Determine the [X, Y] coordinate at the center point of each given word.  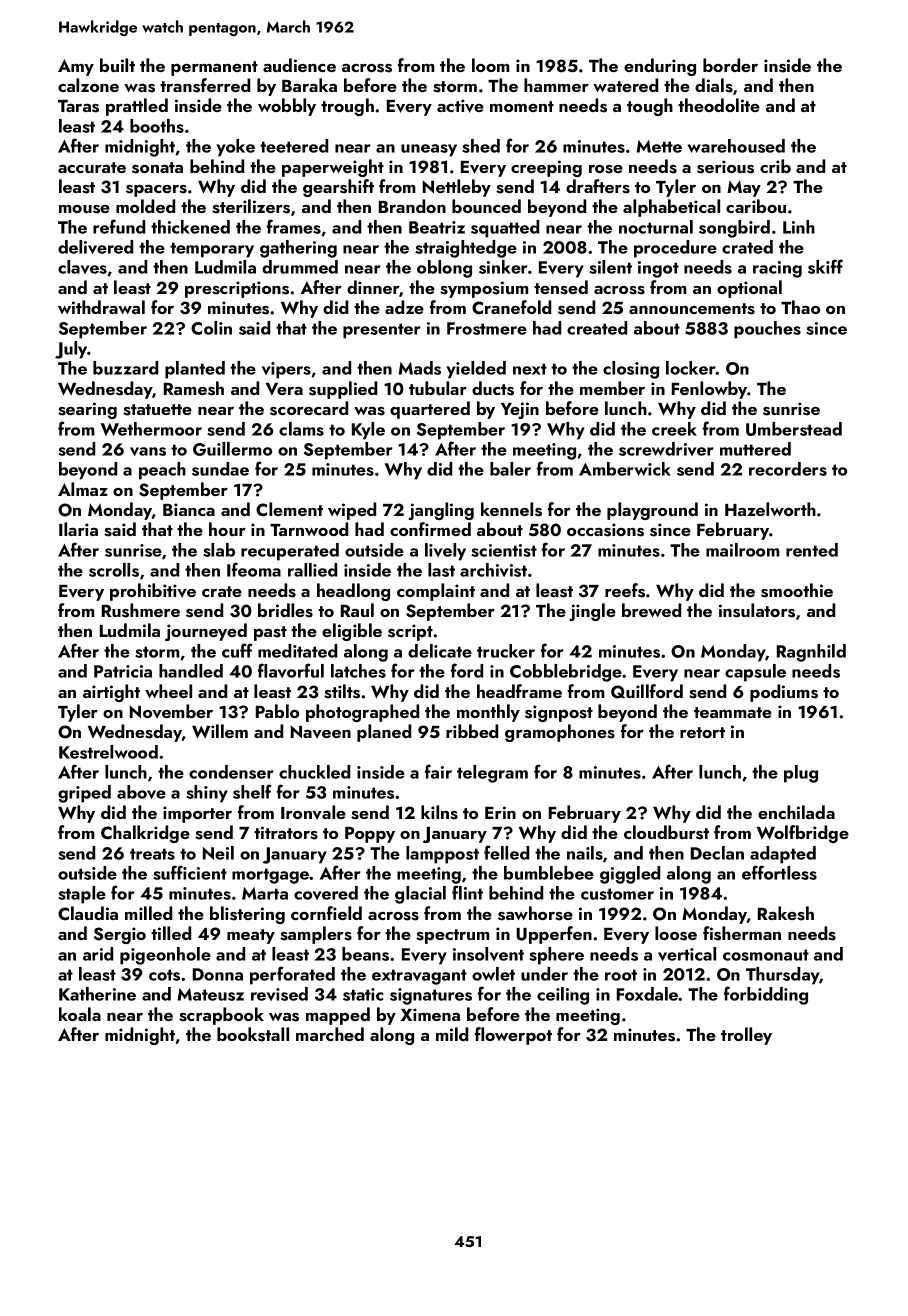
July [71, 350]
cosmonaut [766, 955]
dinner [373, 288]
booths [157, 126]
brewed [651, 610]
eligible [352, 632]
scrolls [114, 570]
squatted [505, 229]
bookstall [253, 1034]
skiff [825, 266]
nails [585, 853]
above [141, 792]
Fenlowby [710, 390]
